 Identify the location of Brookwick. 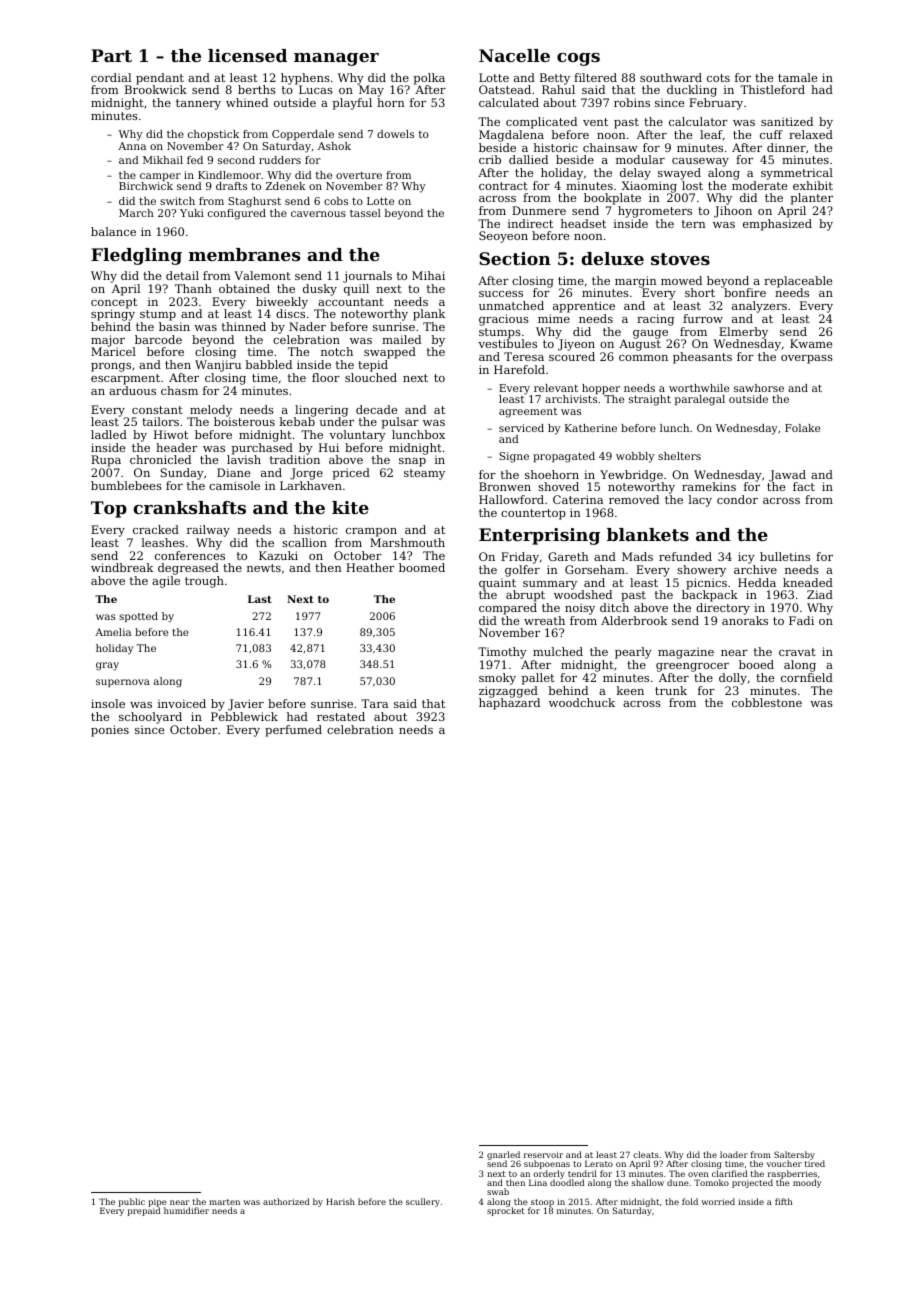
(156, 89).
